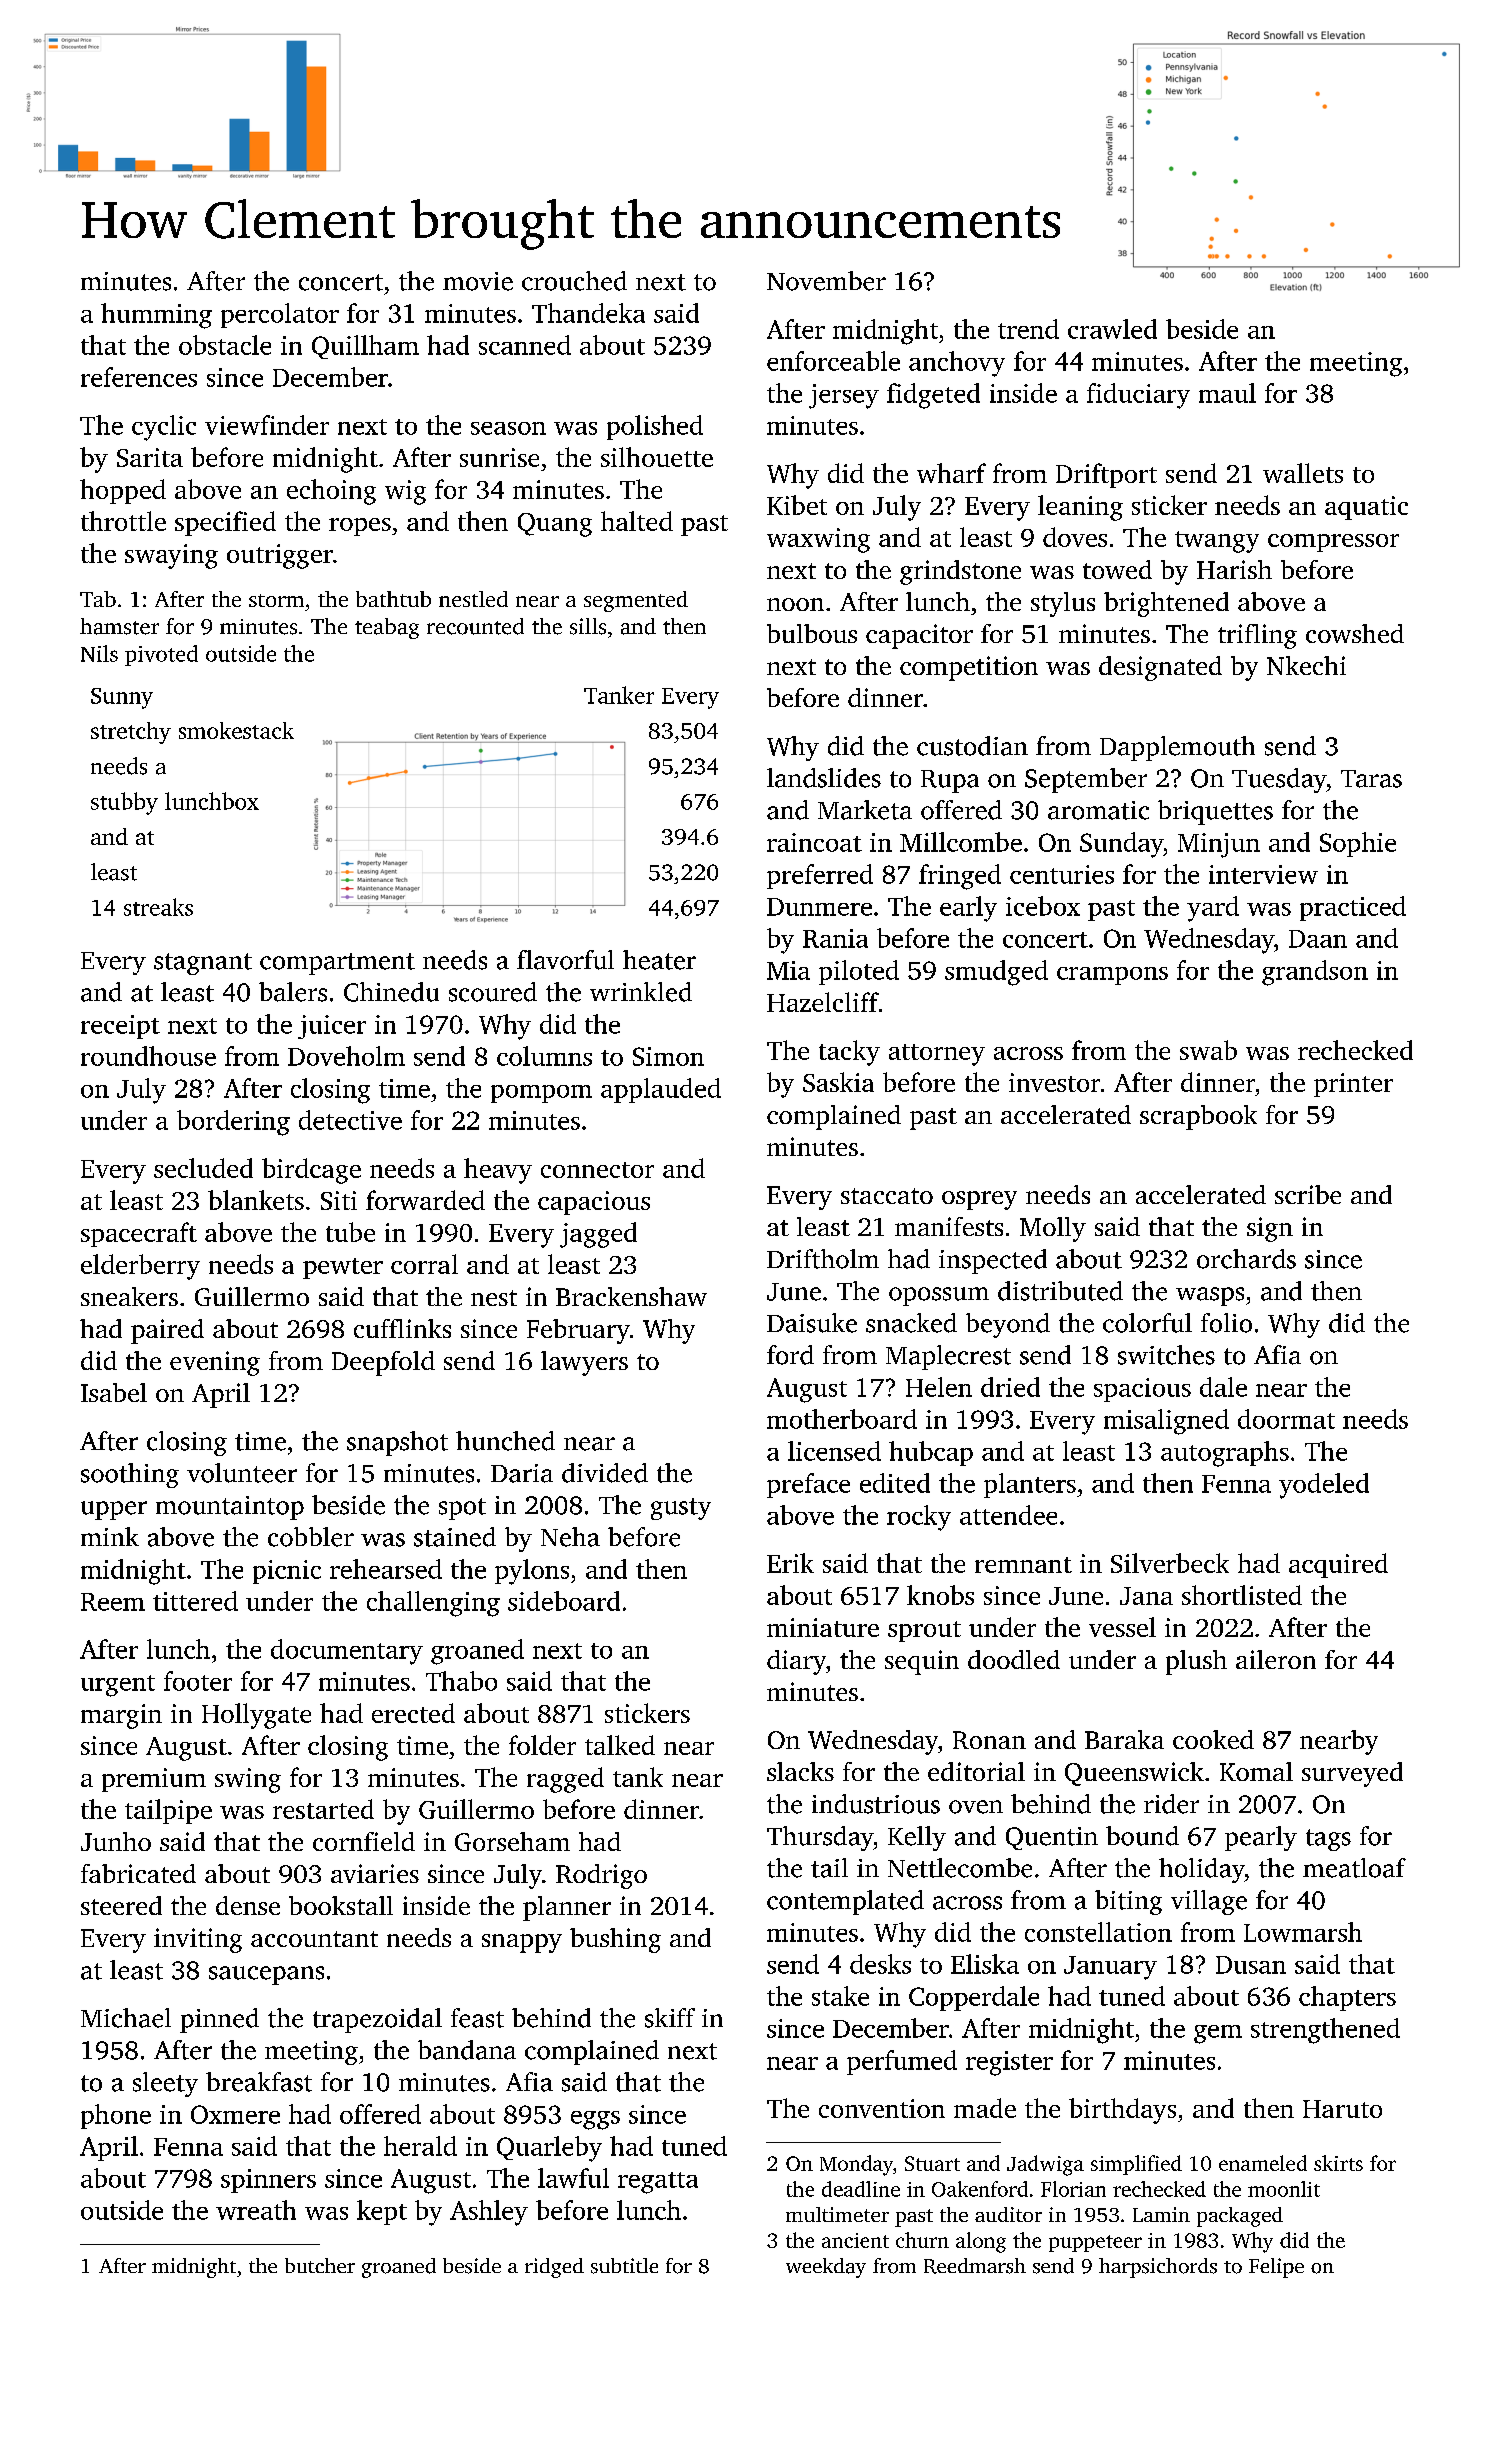 The height and width of the screenshot is (2464, 1496). Describe the element at coordinates (950, 781) in the screenshot. I see `Rupa` at that location.
